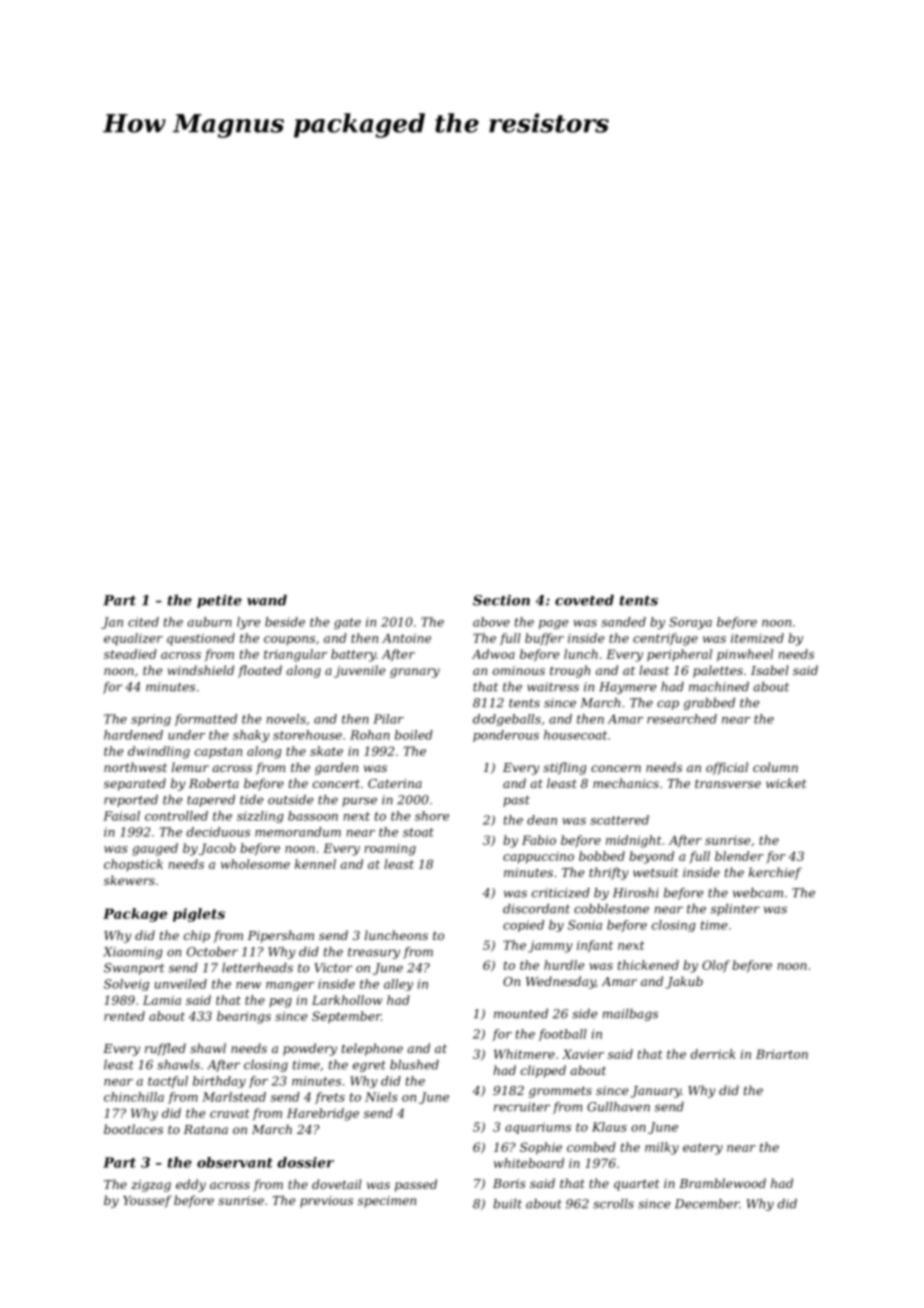  I want to click on chinchilla, so click(134, 1097).
